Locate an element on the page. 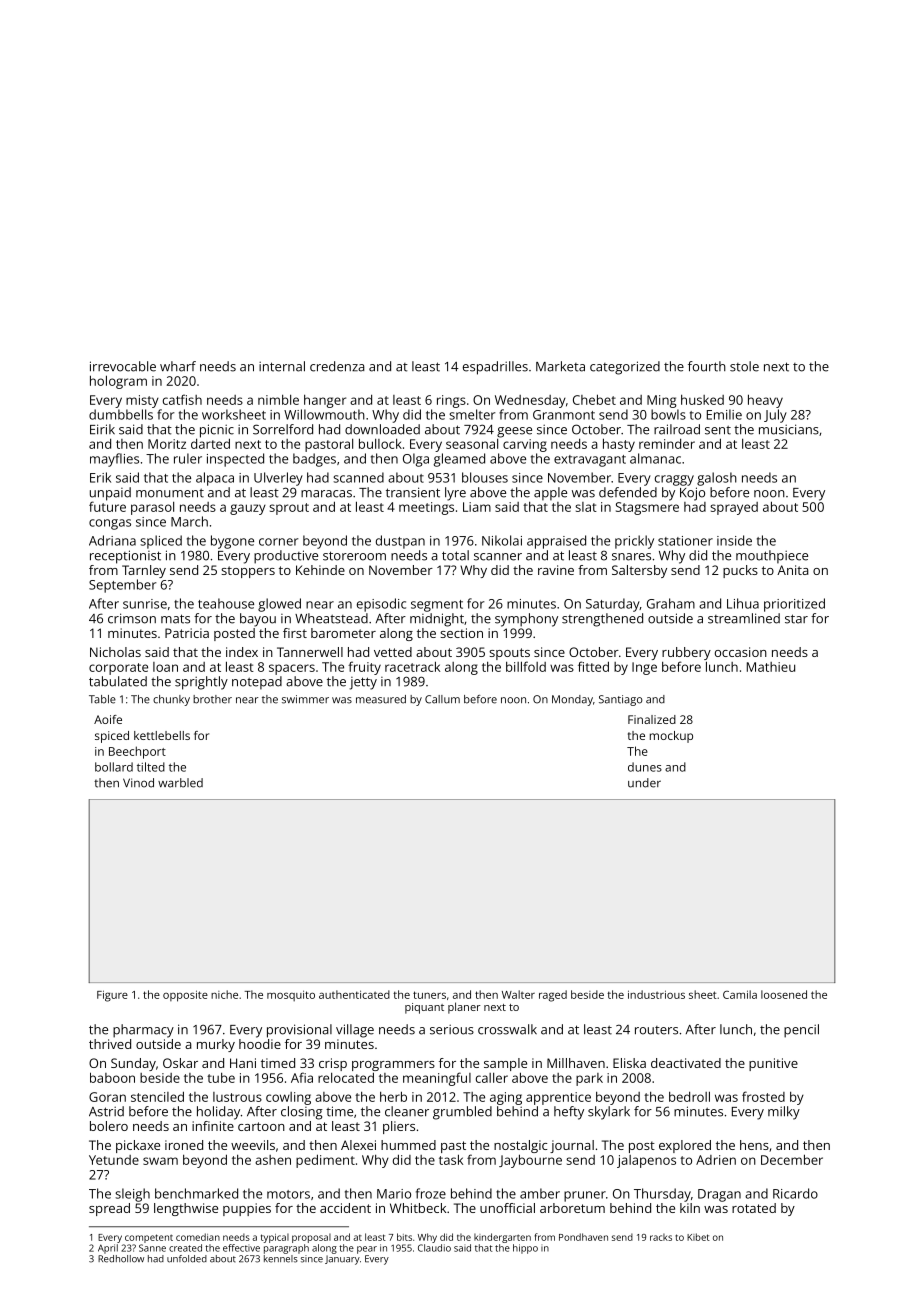 The width and height of the document is (924, 1308). espadrilles is located at coordinates (495, 368).
